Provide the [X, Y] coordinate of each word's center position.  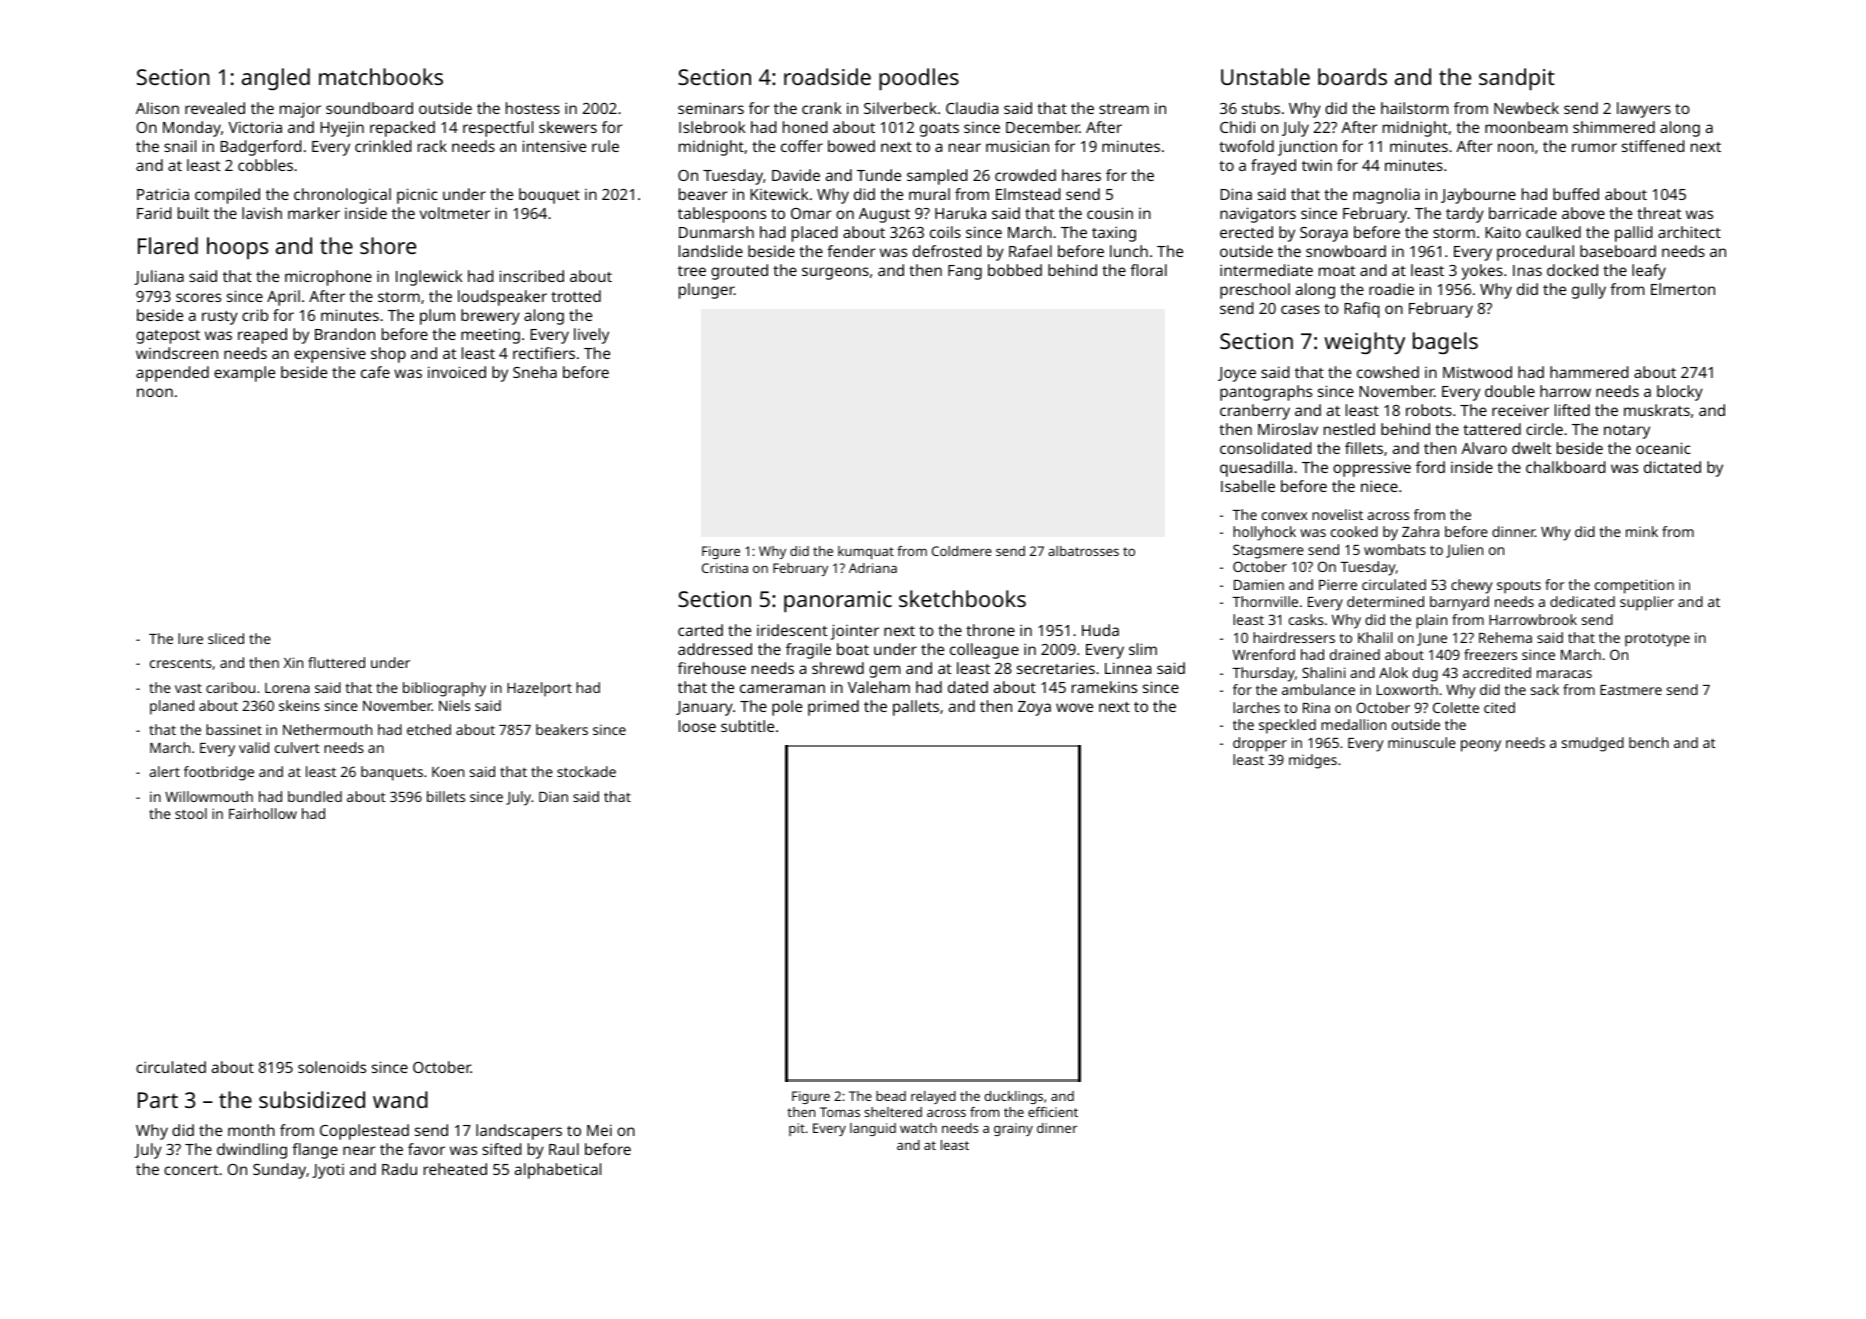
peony [1481, 746]
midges [1313, 761]
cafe [375, 372]
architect [1689, 232]
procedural [1535, 253]
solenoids [332, 1067]
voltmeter [455, 213]
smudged [1593, 744]
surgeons [835, 273]
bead [891, 1096]
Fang [965, 272]
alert [164, 771]
